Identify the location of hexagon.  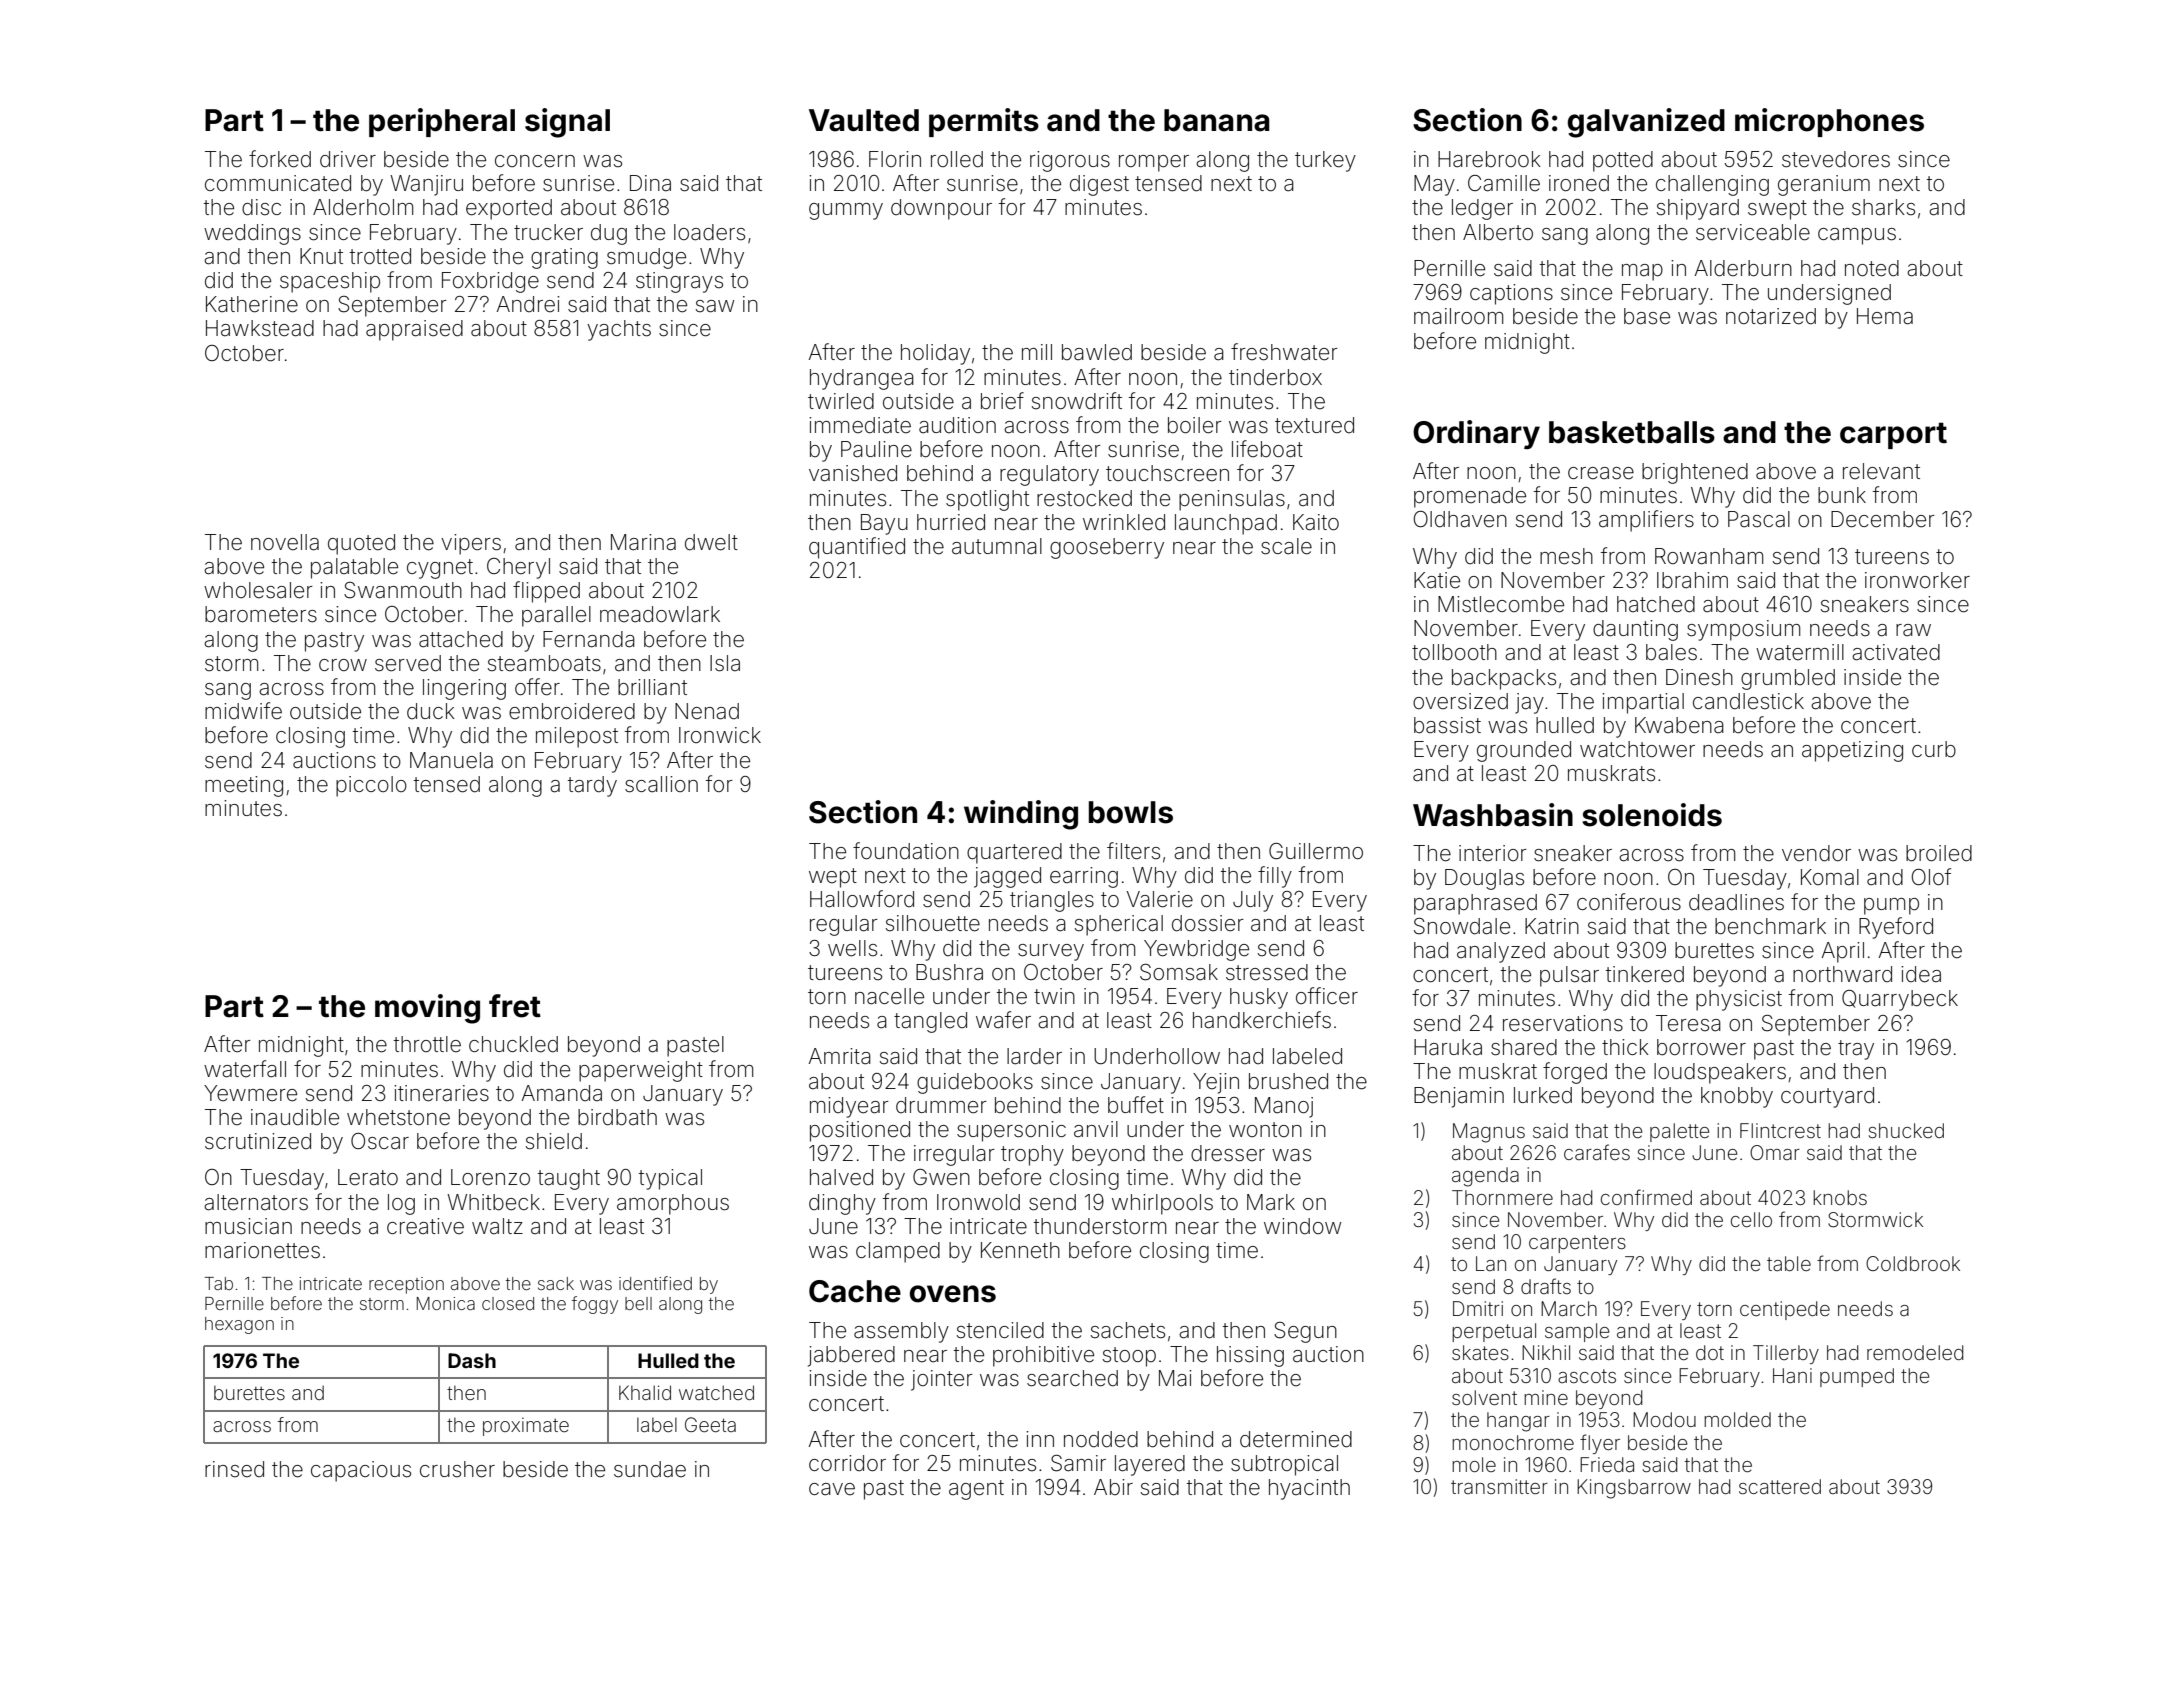
(239, 1325).
